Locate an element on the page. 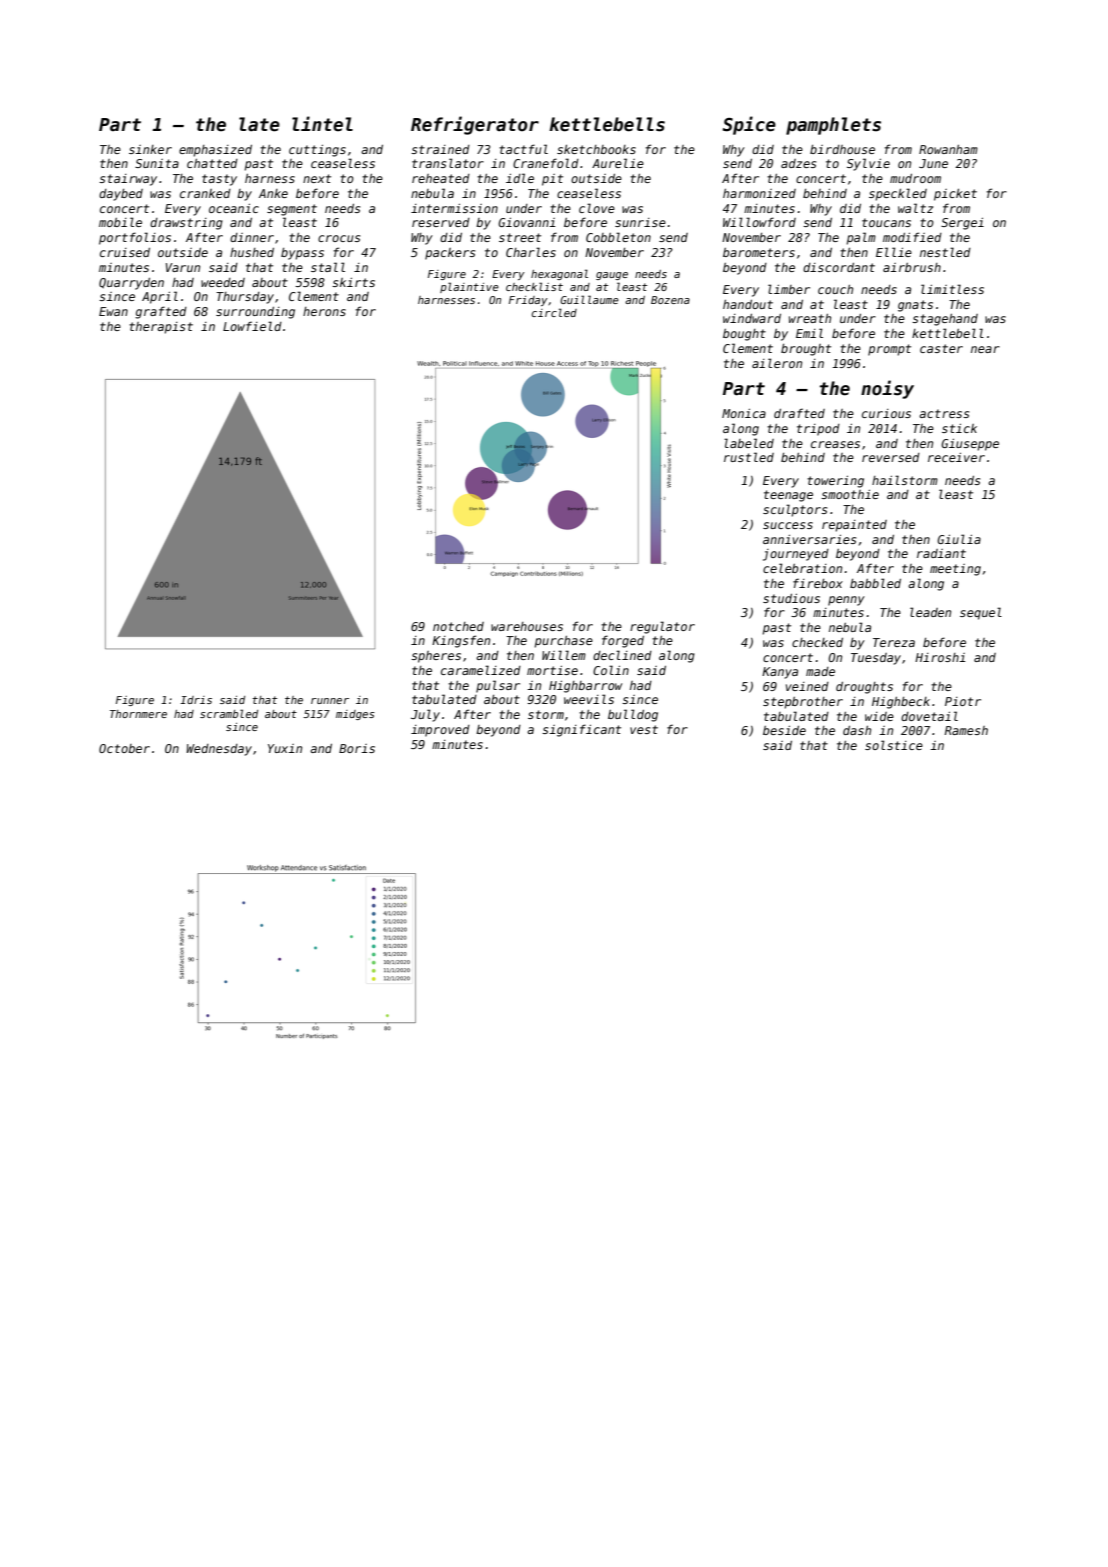 The width and height of the page is (1108, 1567). Lowfield is located at coordinates (252, 326).
